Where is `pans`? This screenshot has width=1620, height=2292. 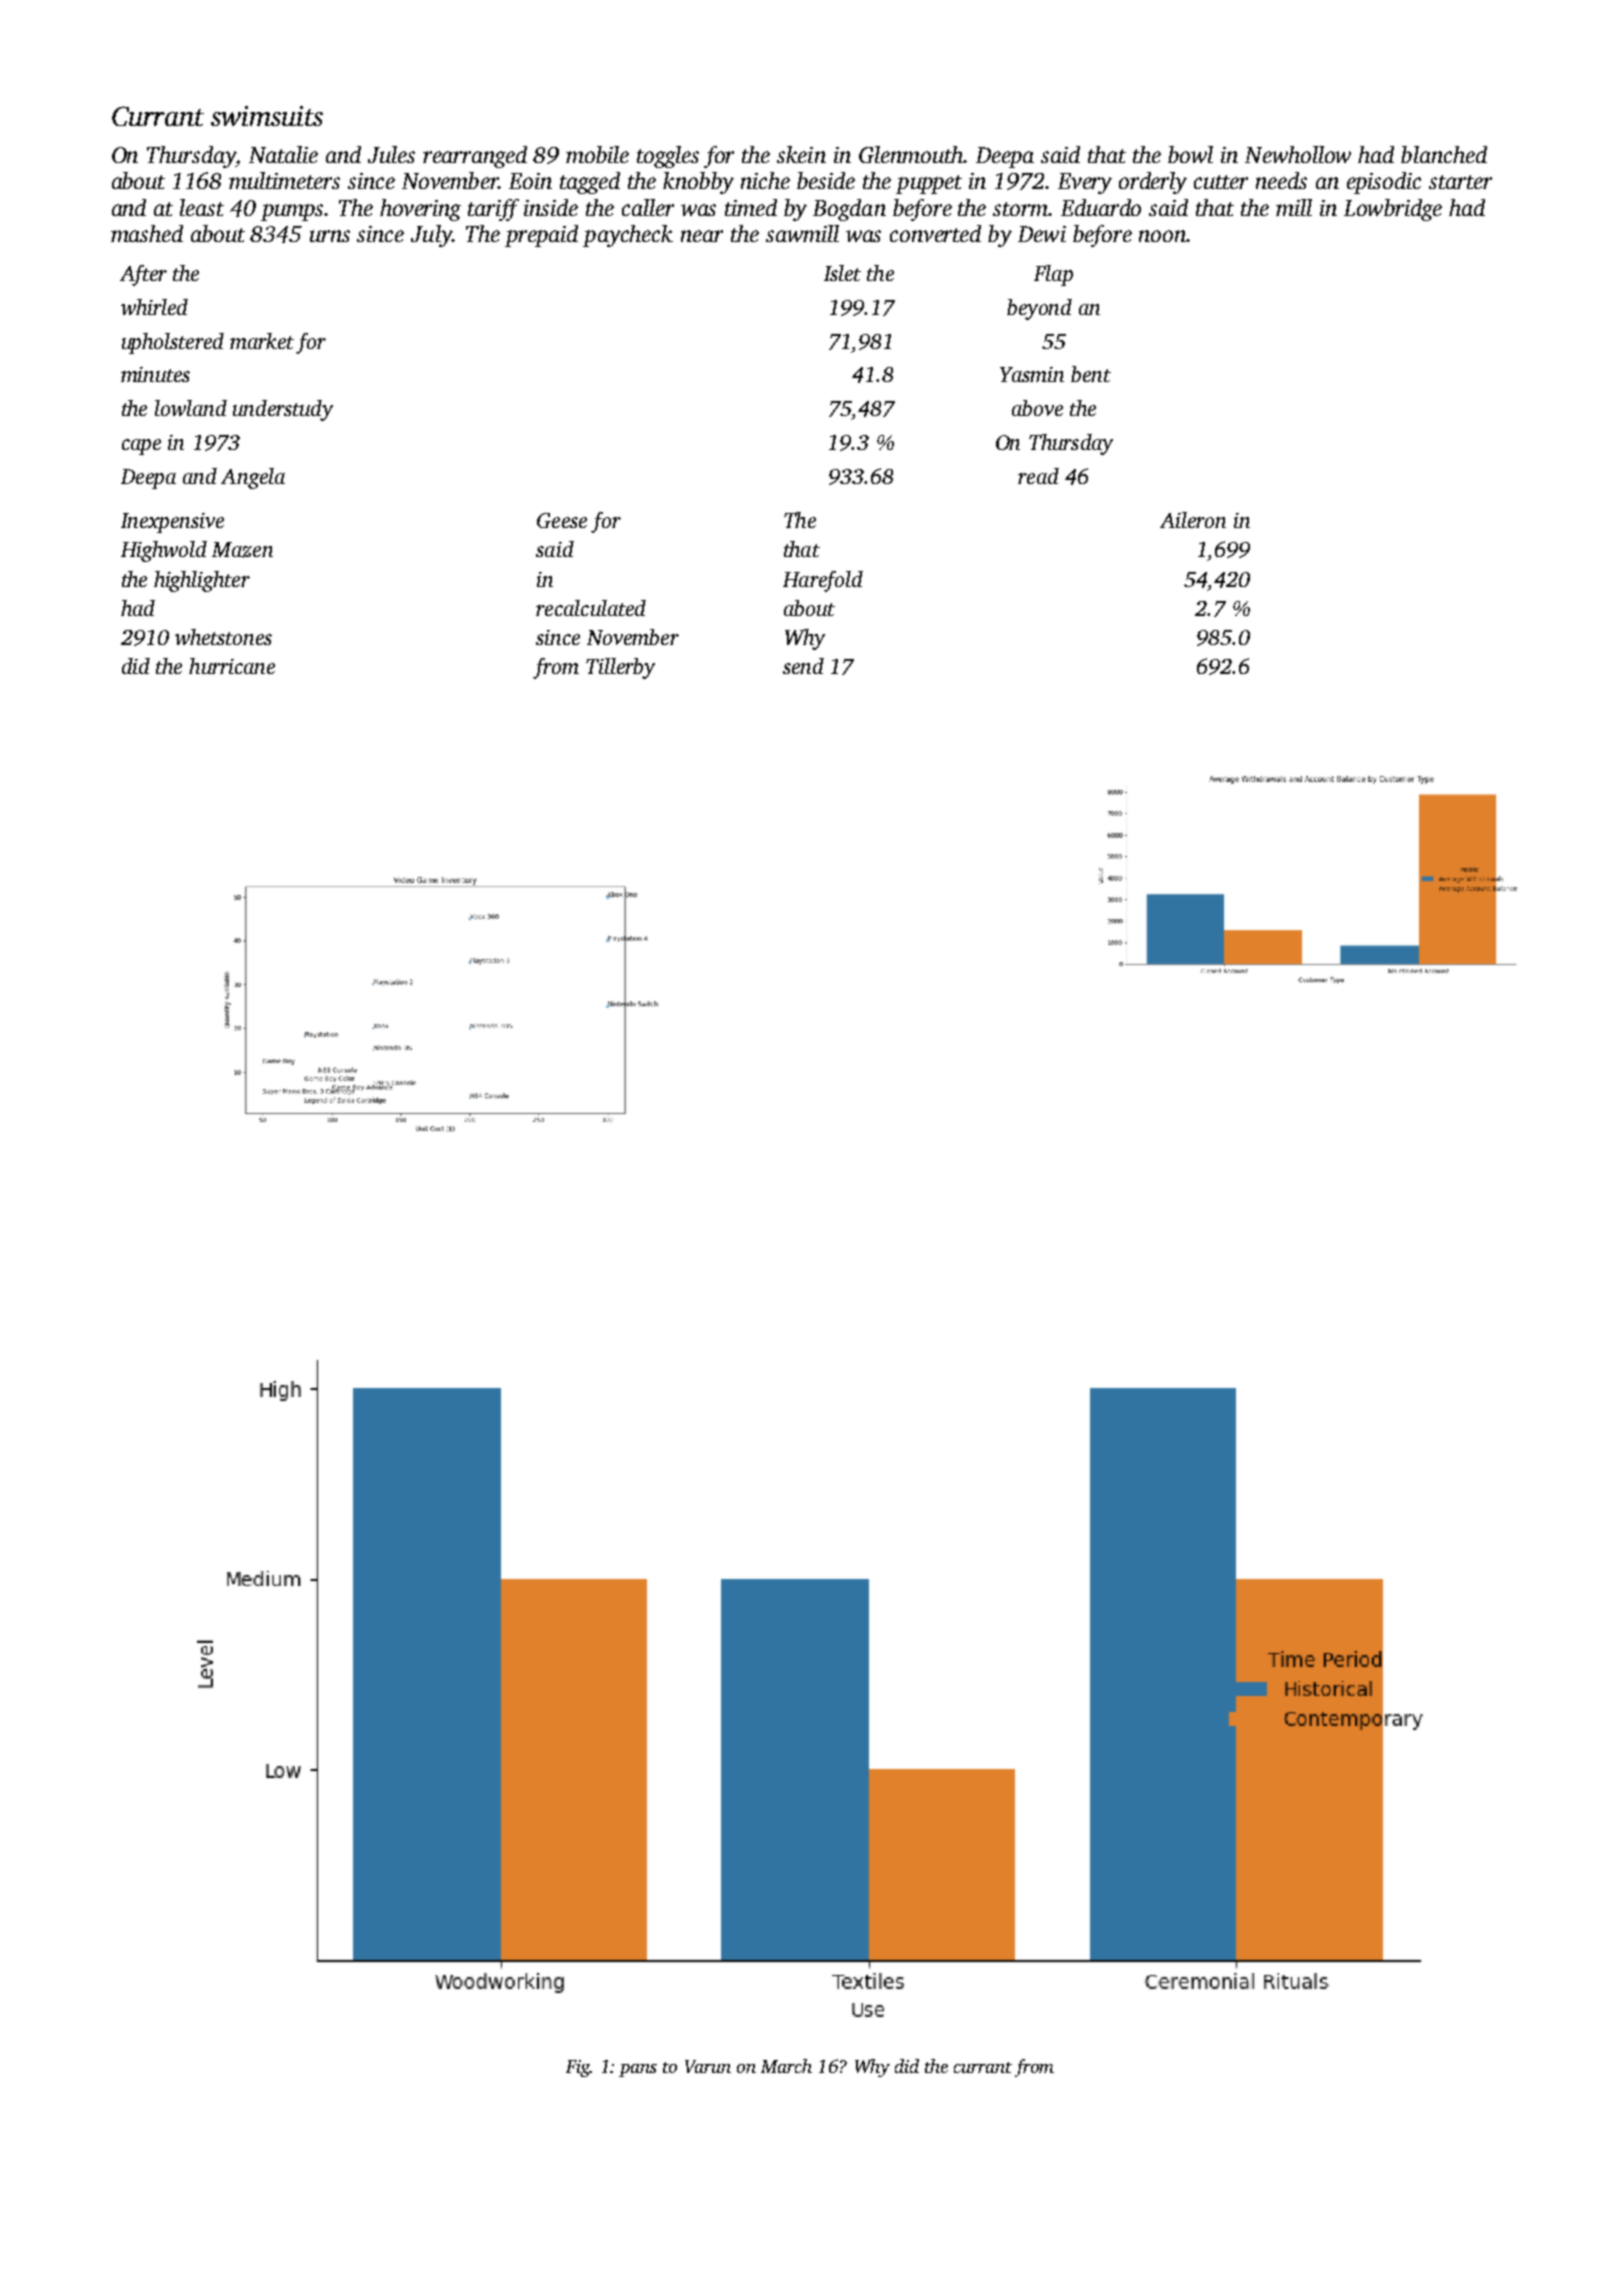 pans is located at coordinates (638, 2070).
